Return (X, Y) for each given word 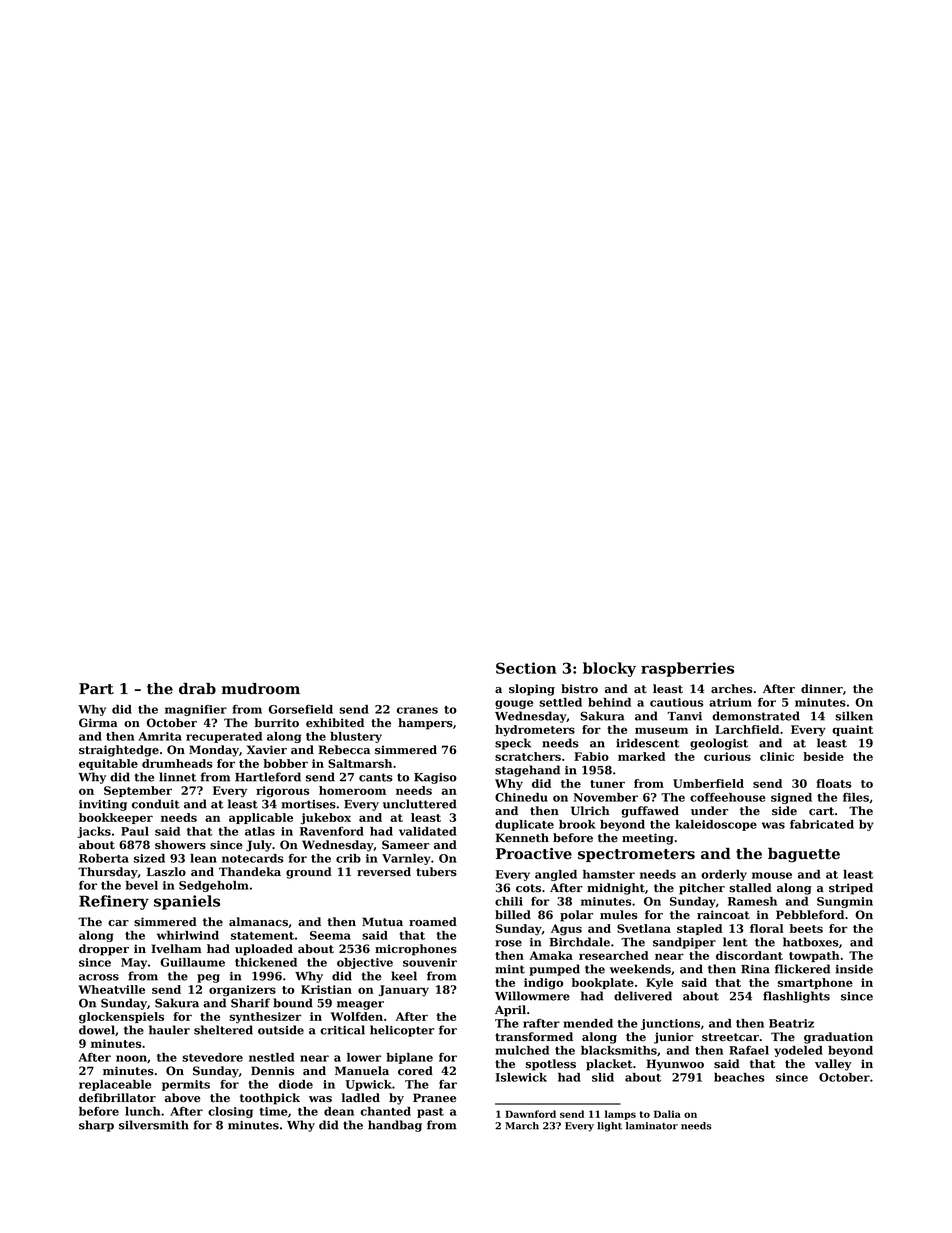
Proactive (534, 854)
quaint (852, 730)
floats (833, 783)
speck (513, 744)
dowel (97, 1030)
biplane (409, 1058)
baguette (804, 855)
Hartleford (268, 777)
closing (230, 1112)
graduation (838, 1038)
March (522, 1126)
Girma (98, 723)
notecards (253, 858)
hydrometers (535, 731)
